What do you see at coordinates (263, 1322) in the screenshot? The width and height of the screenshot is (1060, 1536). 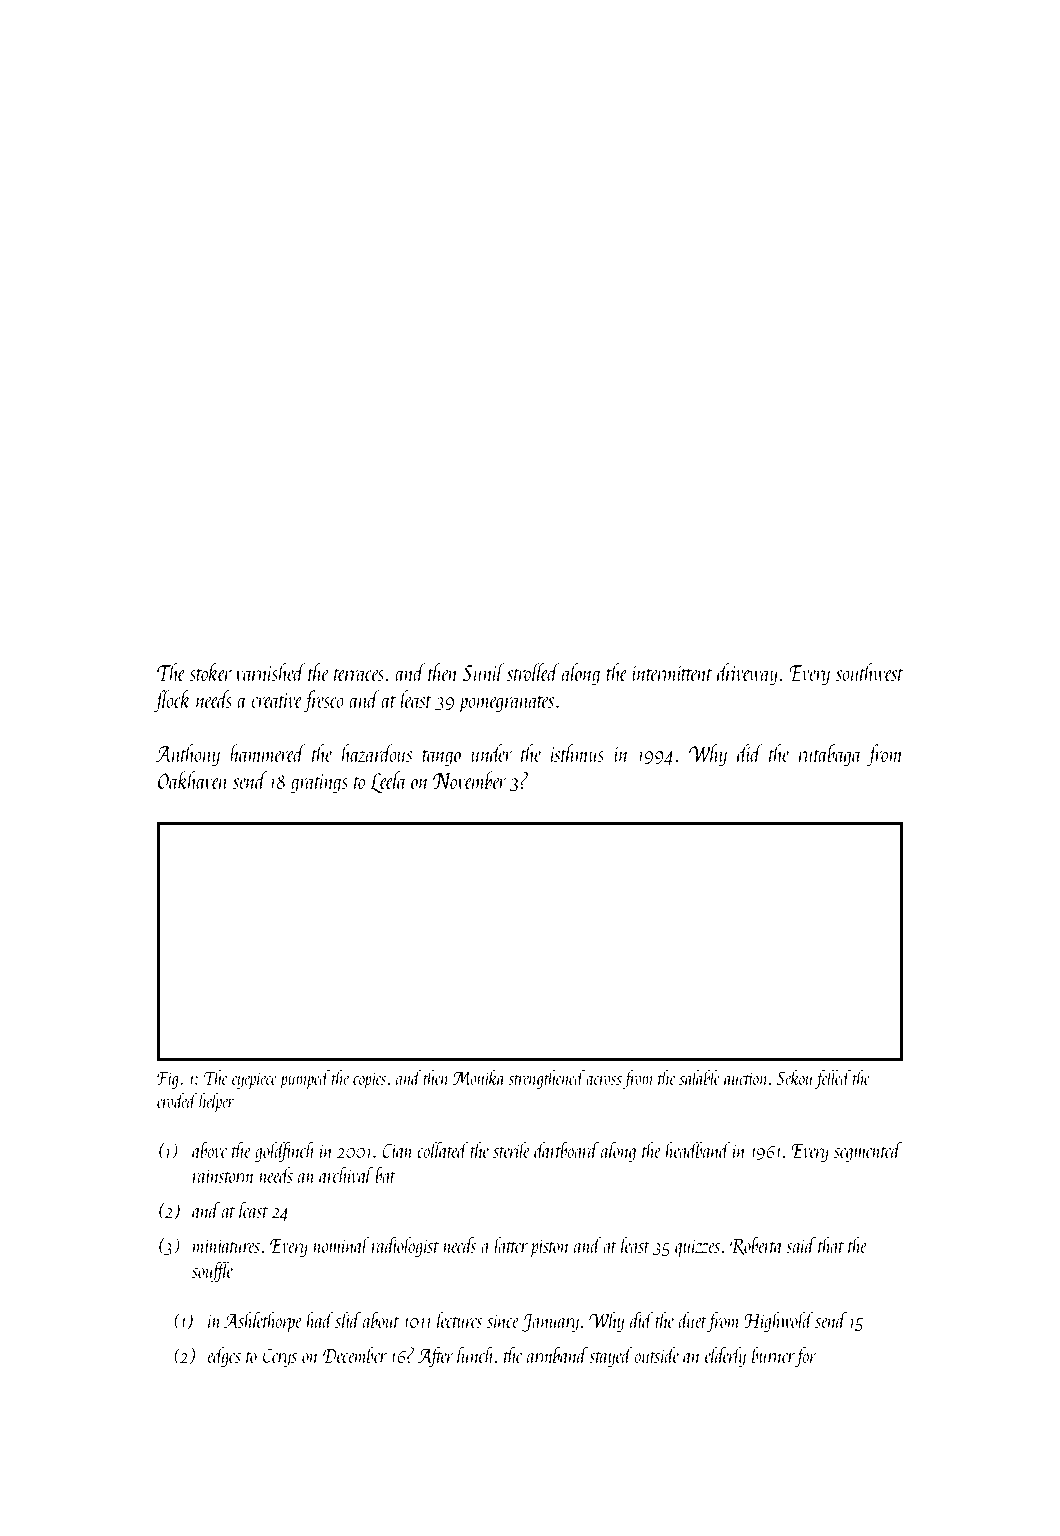 I see `Ashlethorpe` at bounding box center [263, 1322].
